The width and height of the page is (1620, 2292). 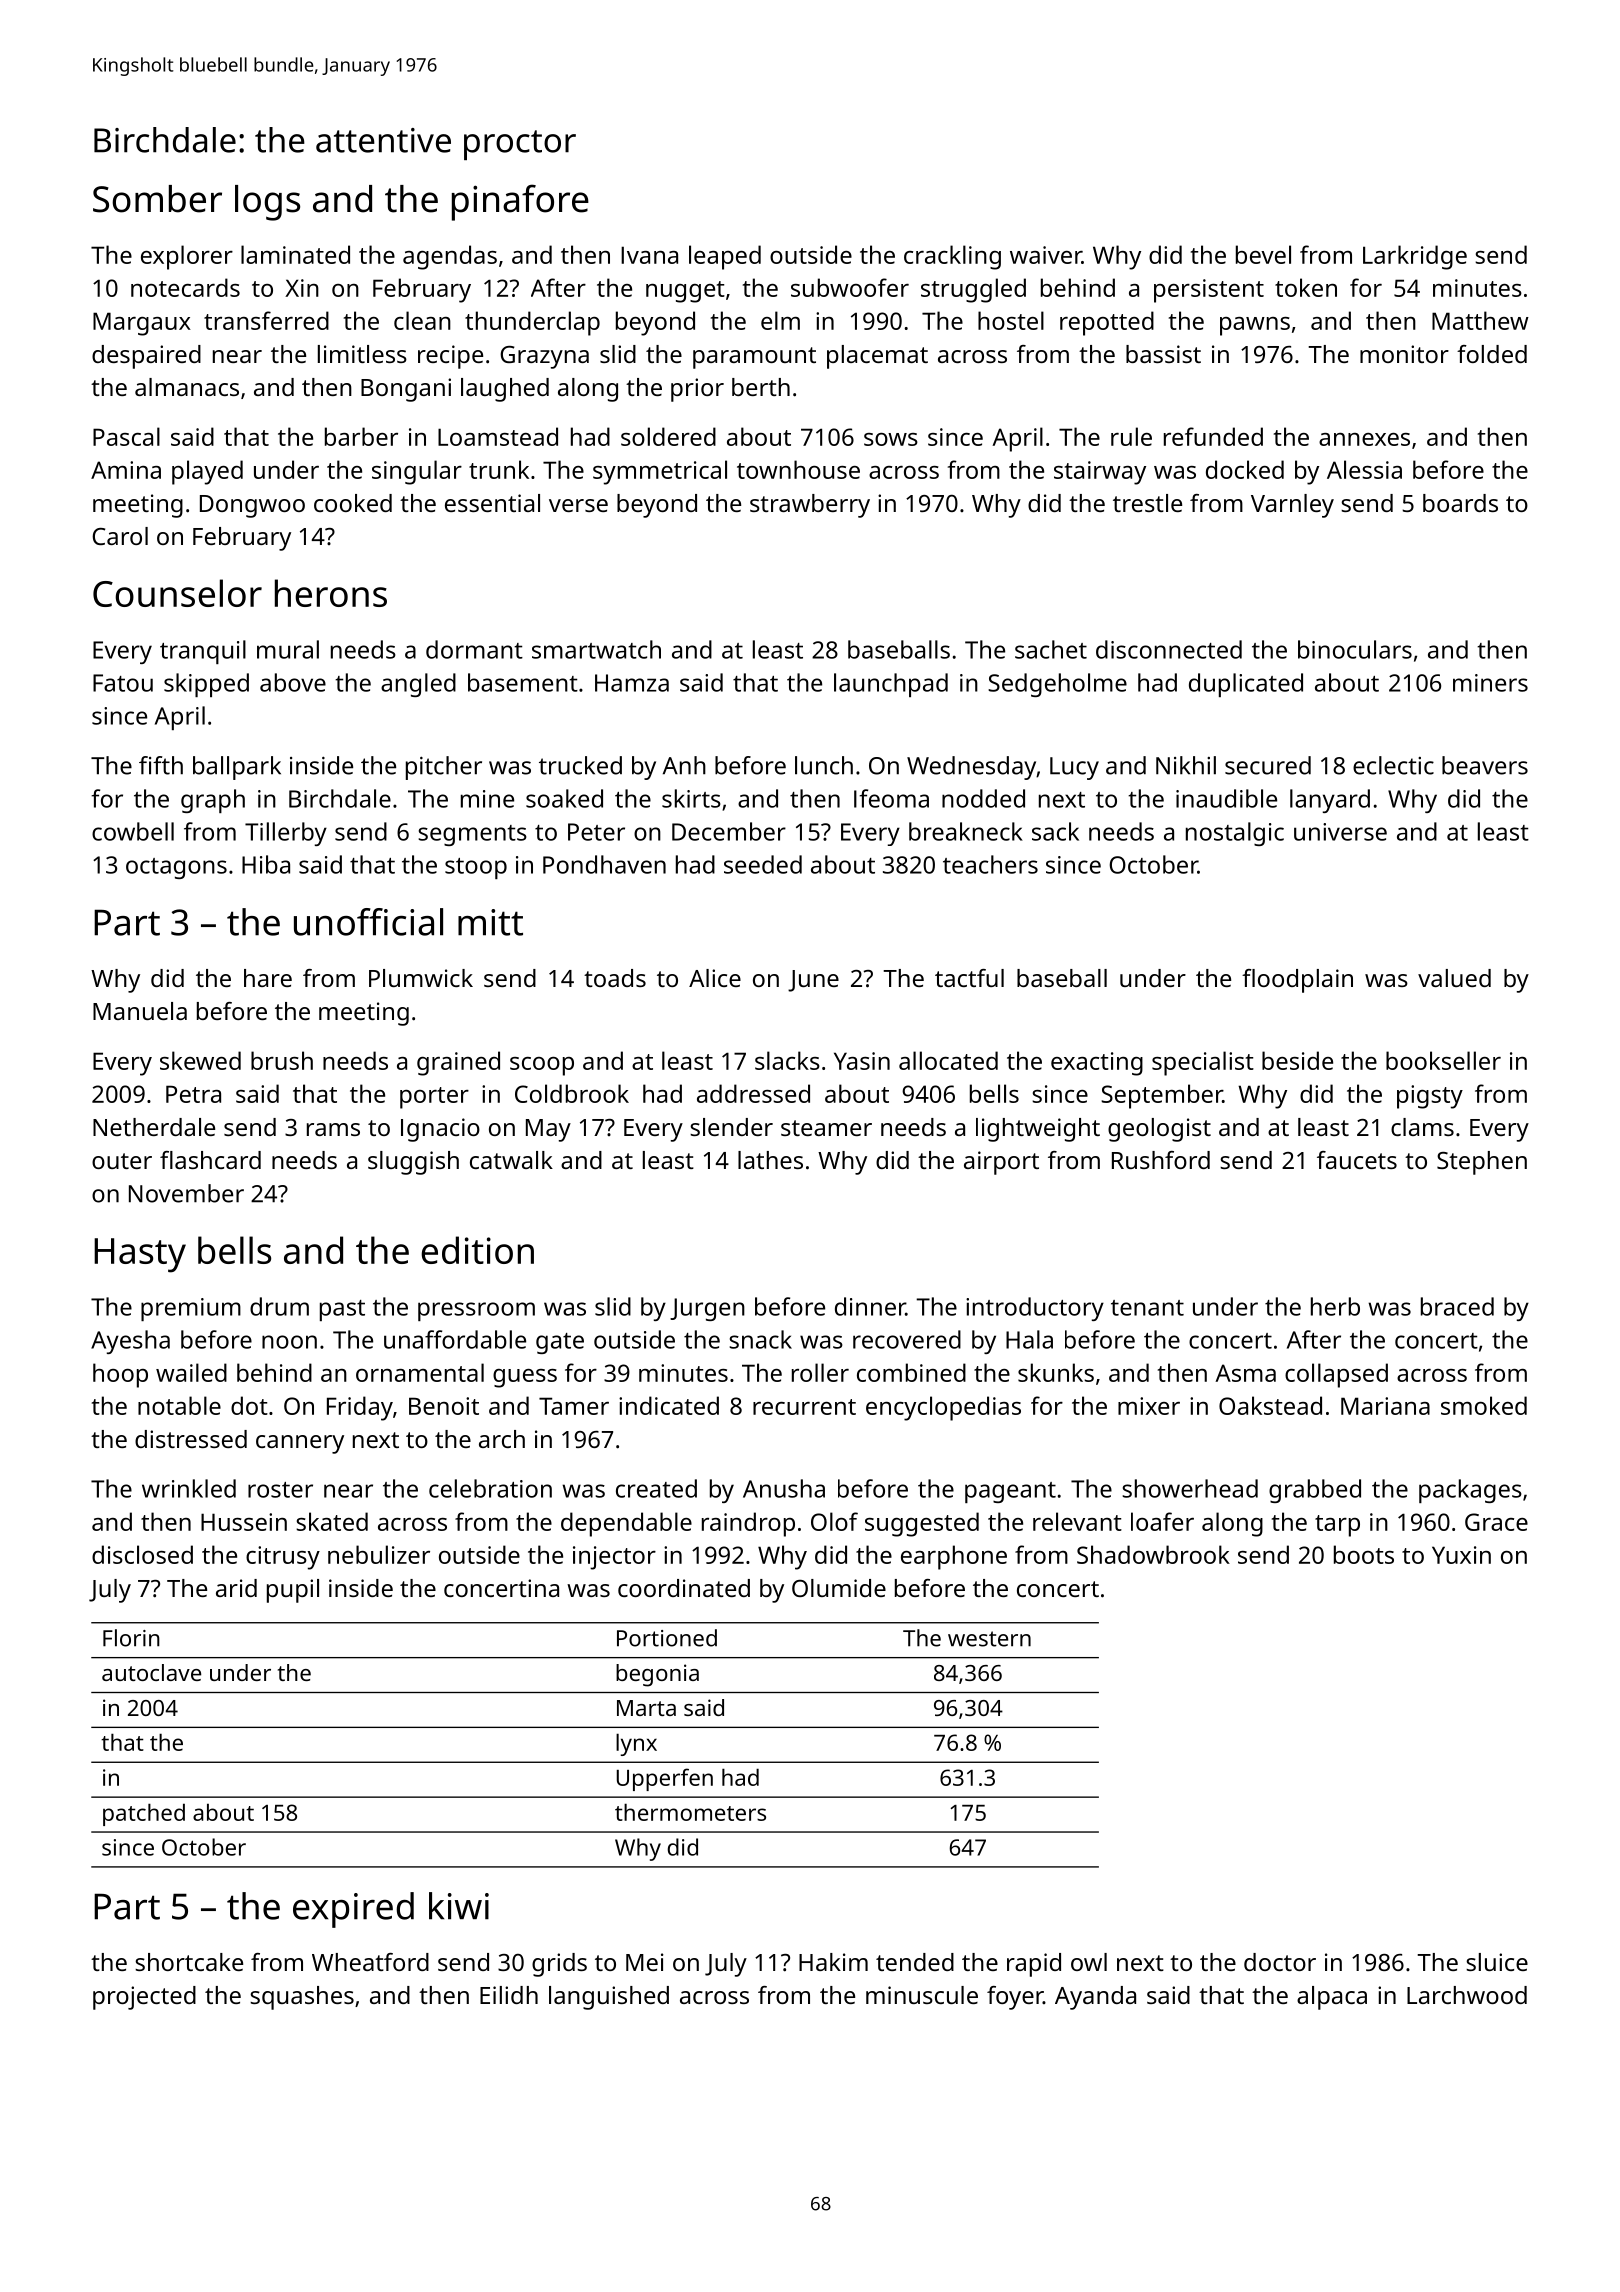 I want to click on Somber, so click(x=157, y=199).
